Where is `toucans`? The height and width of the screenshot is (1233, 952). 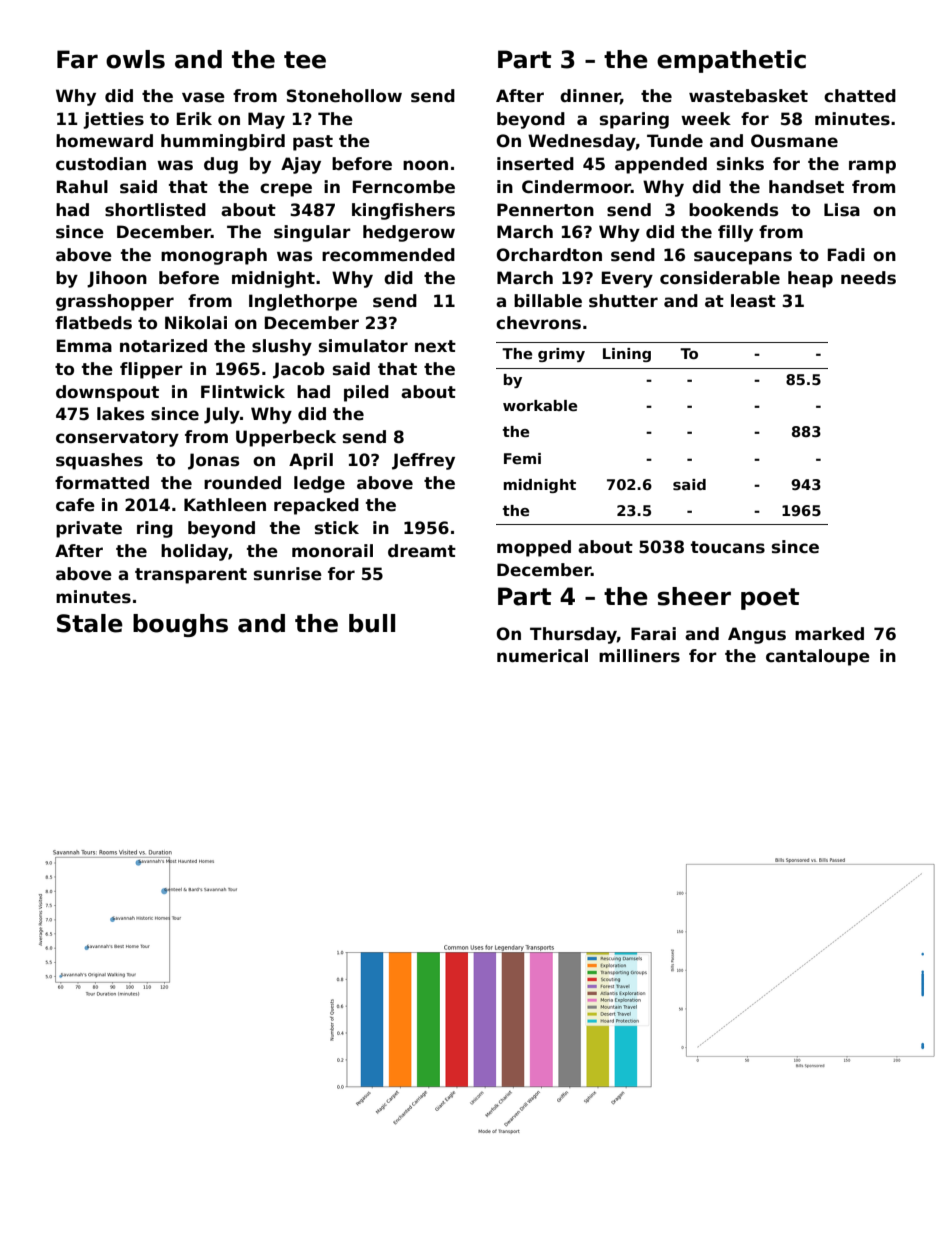
toucans is located at coordinates (728, 547).
